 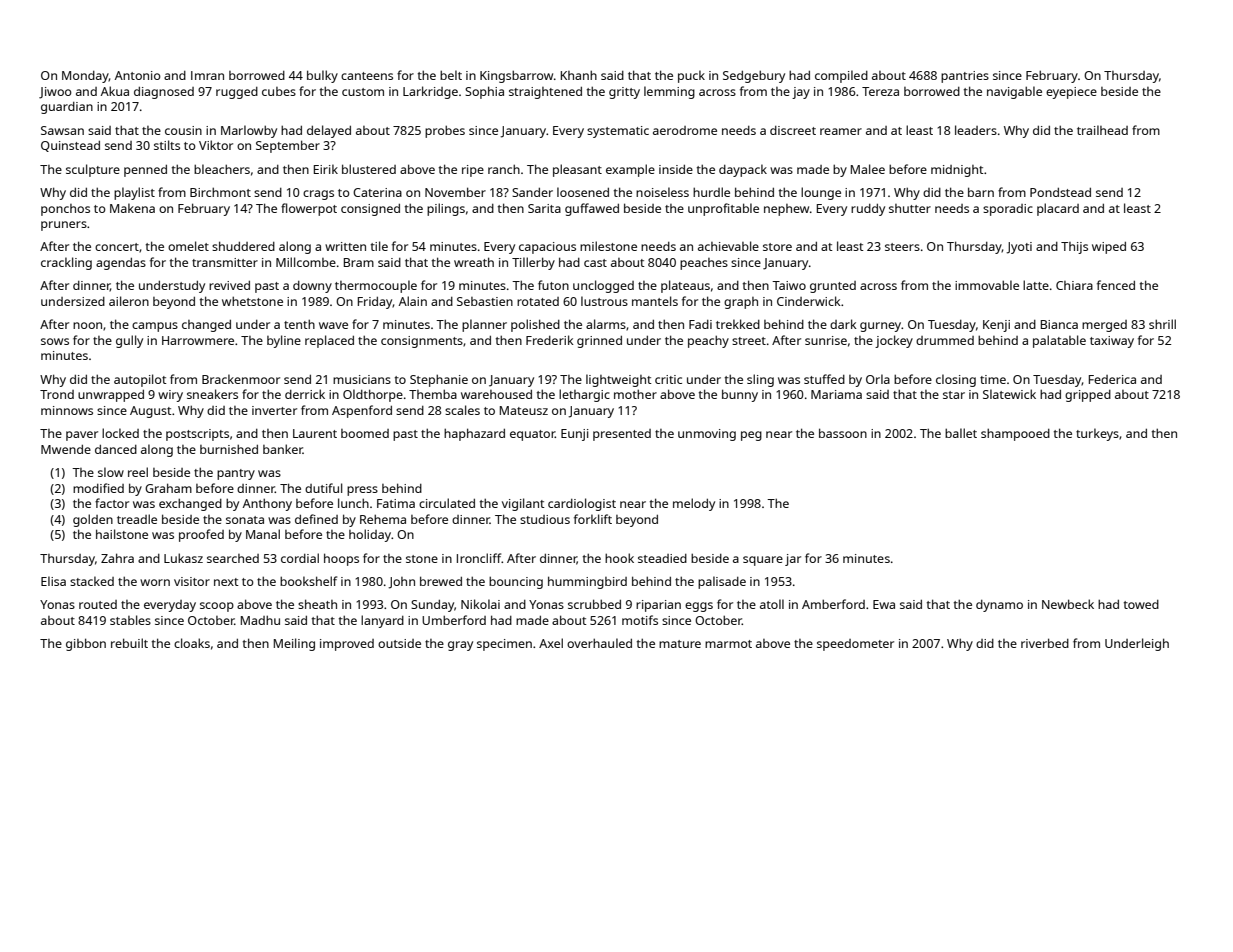 What do you see at coordinates (379, 246) in the document?
I see `tile` at bounding box center [379, 246].
